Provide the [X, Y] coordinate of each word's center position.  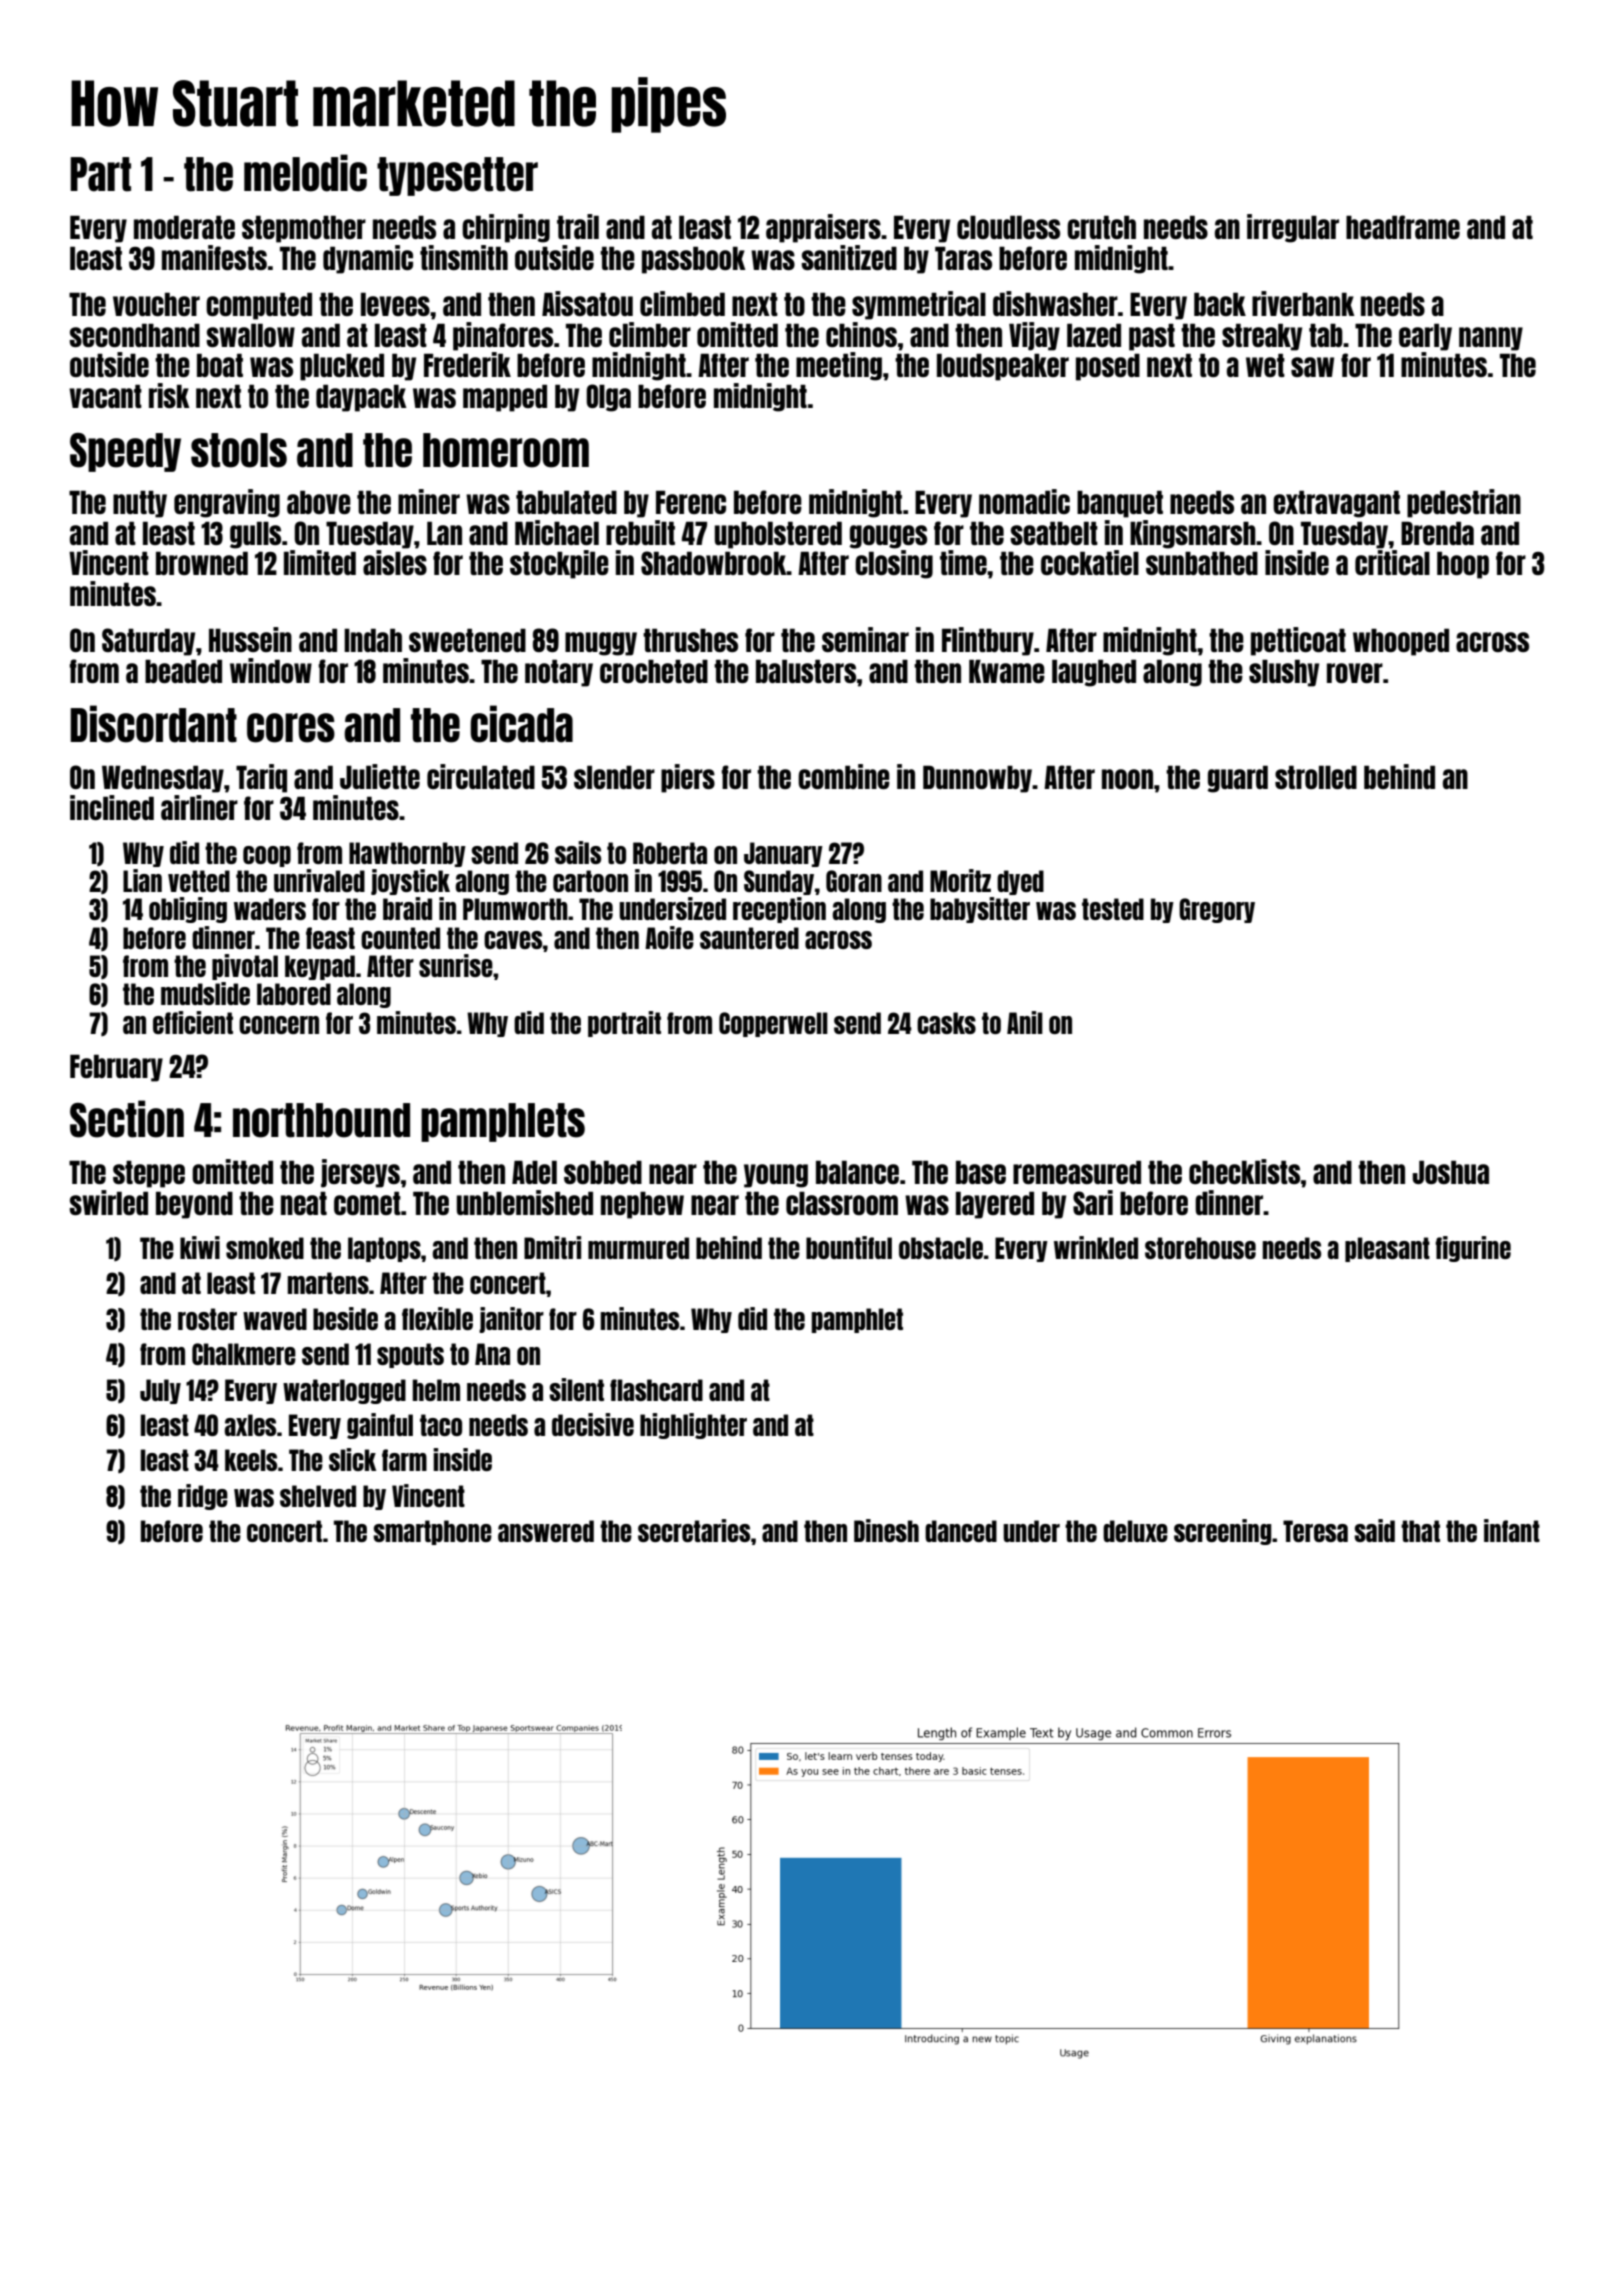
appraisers [823, 228]
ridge [203, 1497]
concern [279, 1025]
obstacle [941, 1248]
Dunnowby [977, 779]
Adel [534, 1172]
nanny [1491, 339]
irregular [1293, 228]
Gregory [1217, 910]
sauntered [749, 938]
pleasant [1387, 1249]
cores [291, 728]
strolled [1316, 777]
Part [100, 174]
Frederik [467, 364]
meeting [839, 366]
